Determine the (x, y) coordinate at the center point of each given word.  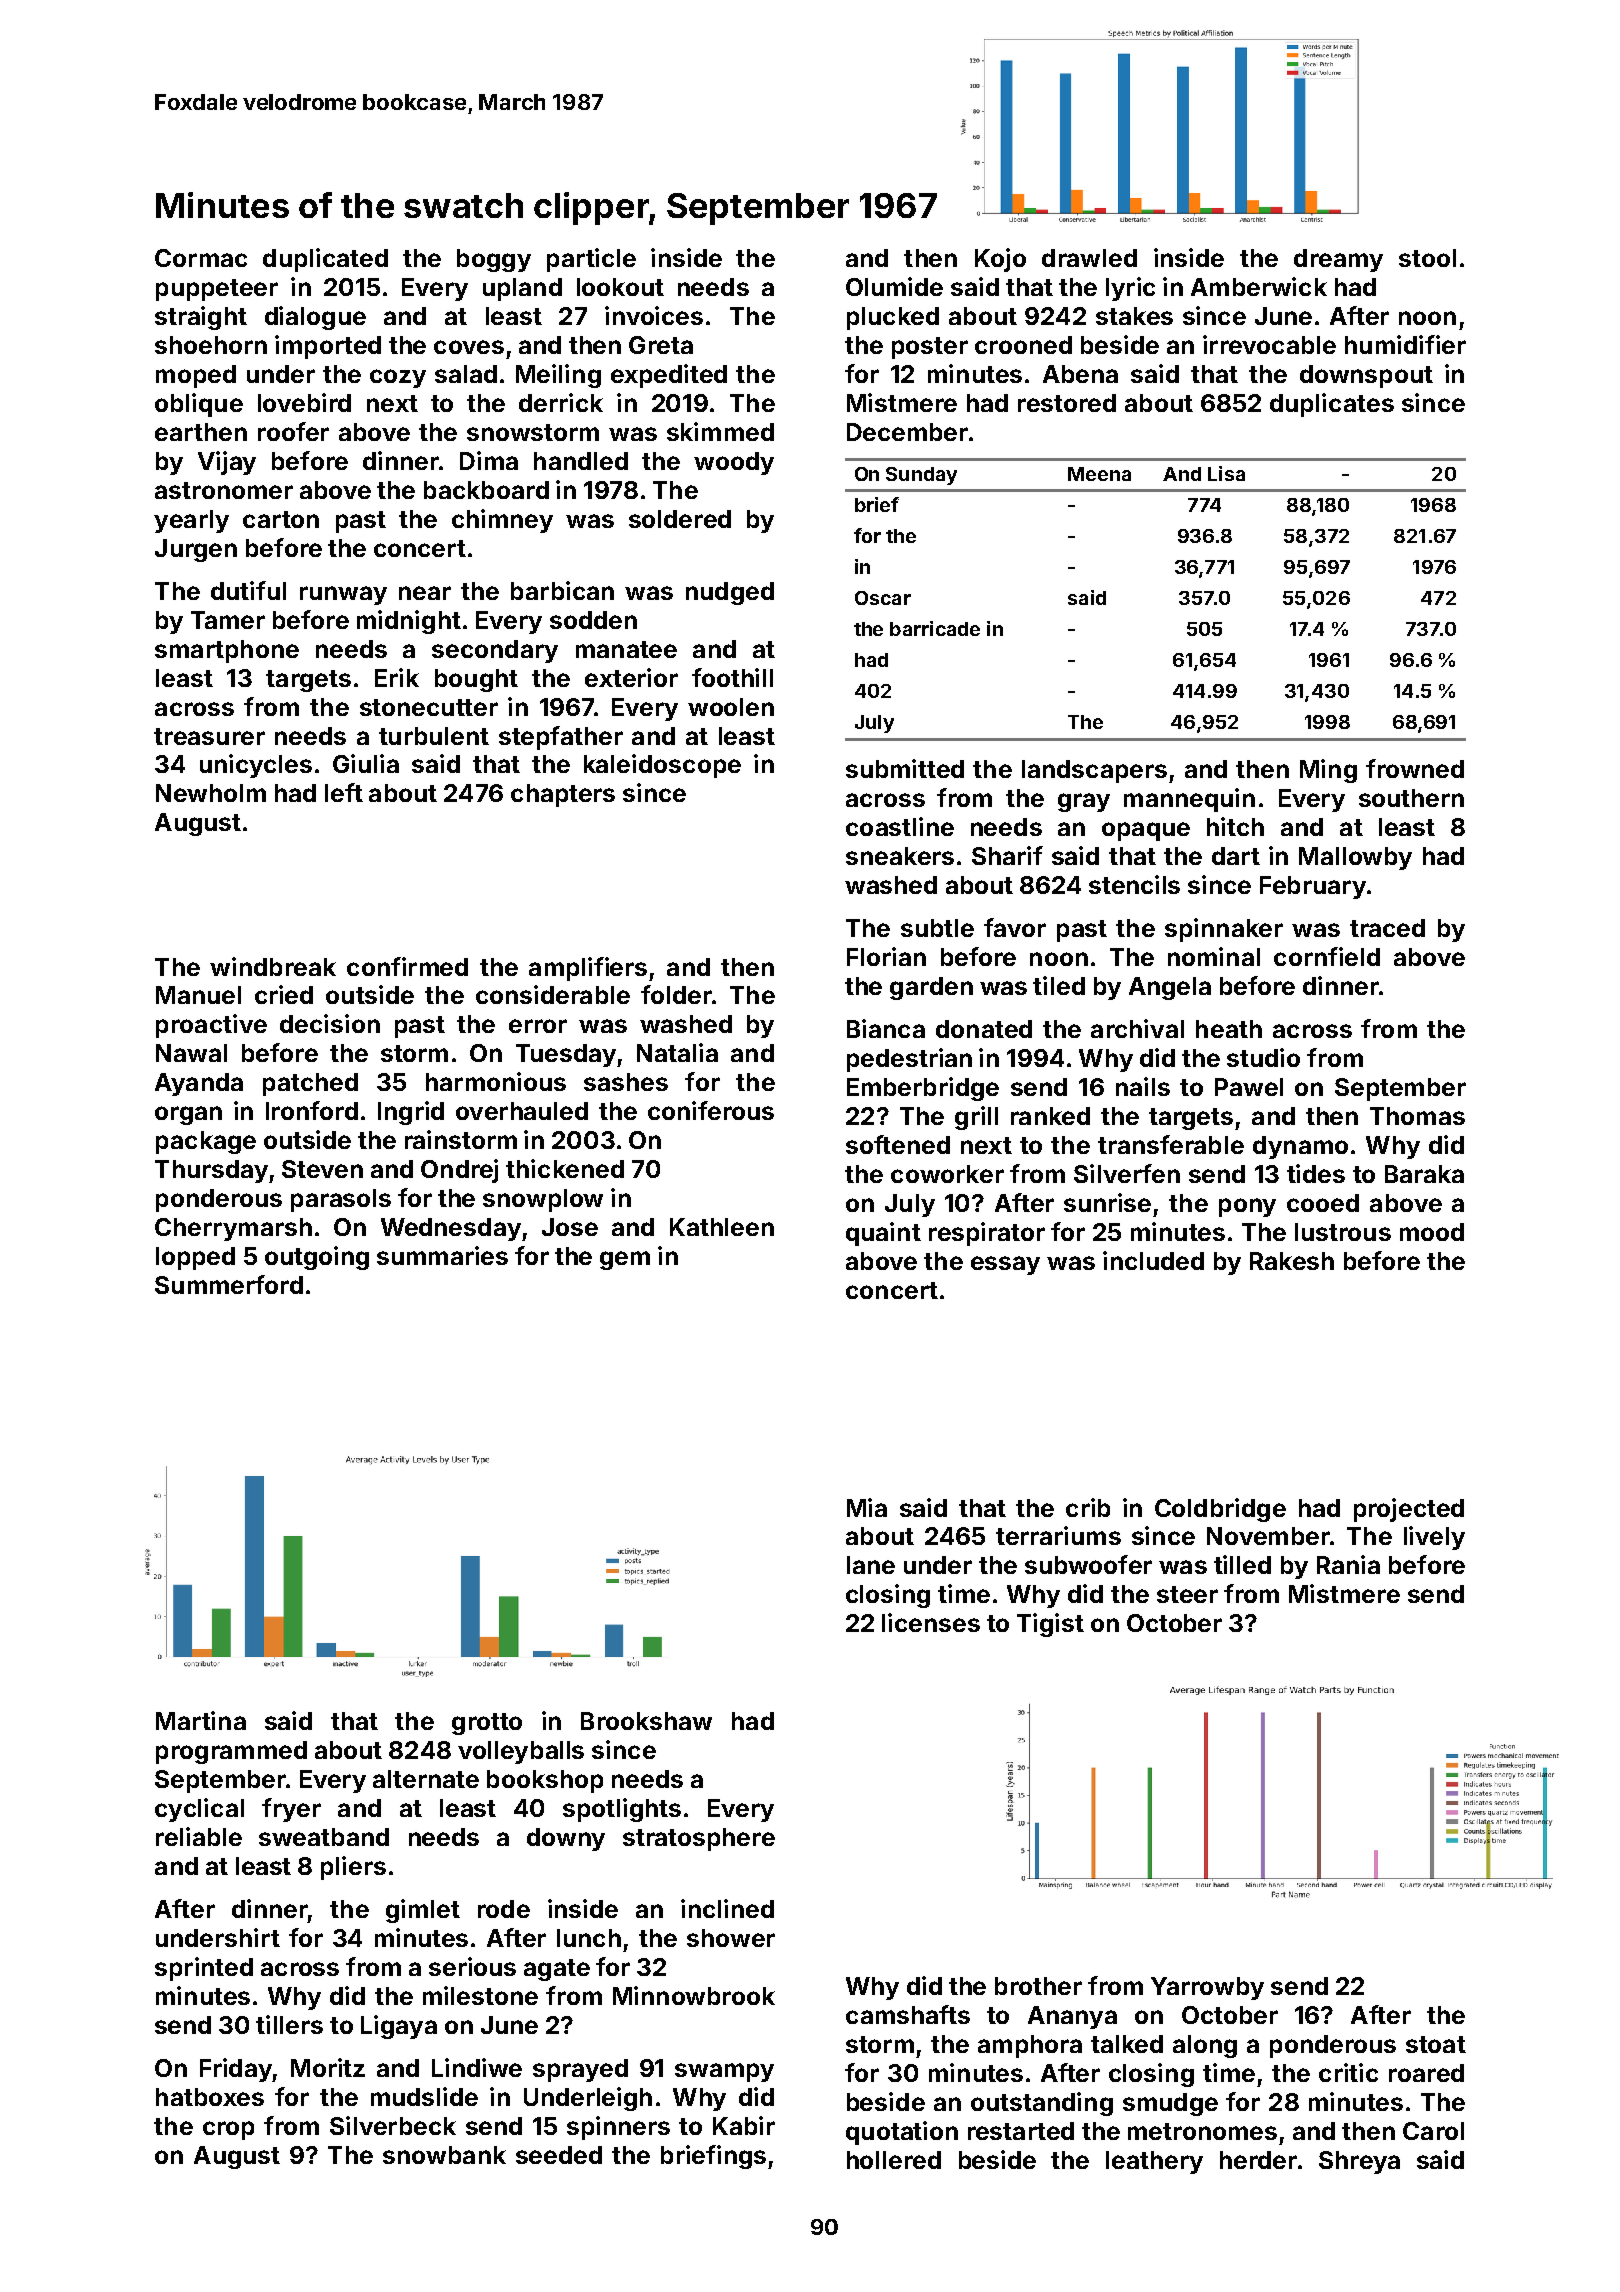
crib (1088, 1507)
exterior (631, 677)
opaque (1146, 831)
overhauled (522, 1111)
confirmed (407, 966)
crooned (1023, 345)
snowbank (444, 2155)
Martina (201, 1720)
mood (1432, 1232)
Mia (867, 1507)
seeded (559, 2155)
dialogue (315, 318)
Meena (1099, 474)
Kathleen (722, 1227)
